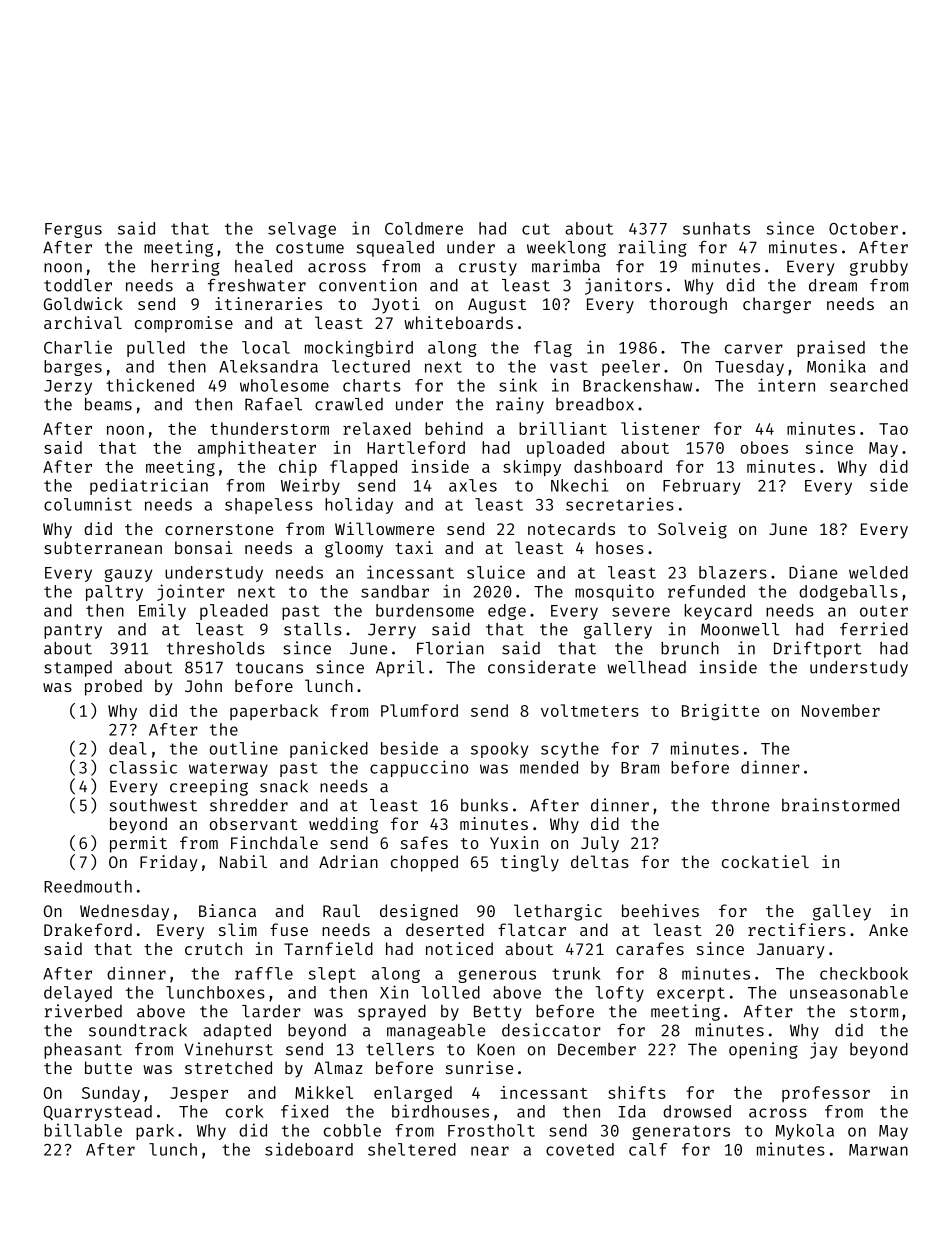 Image resolution: width=952 pixels, height=1233 pixels. Describe the element at coordinates (878, 572) in the document. I see `welded` at that location.
